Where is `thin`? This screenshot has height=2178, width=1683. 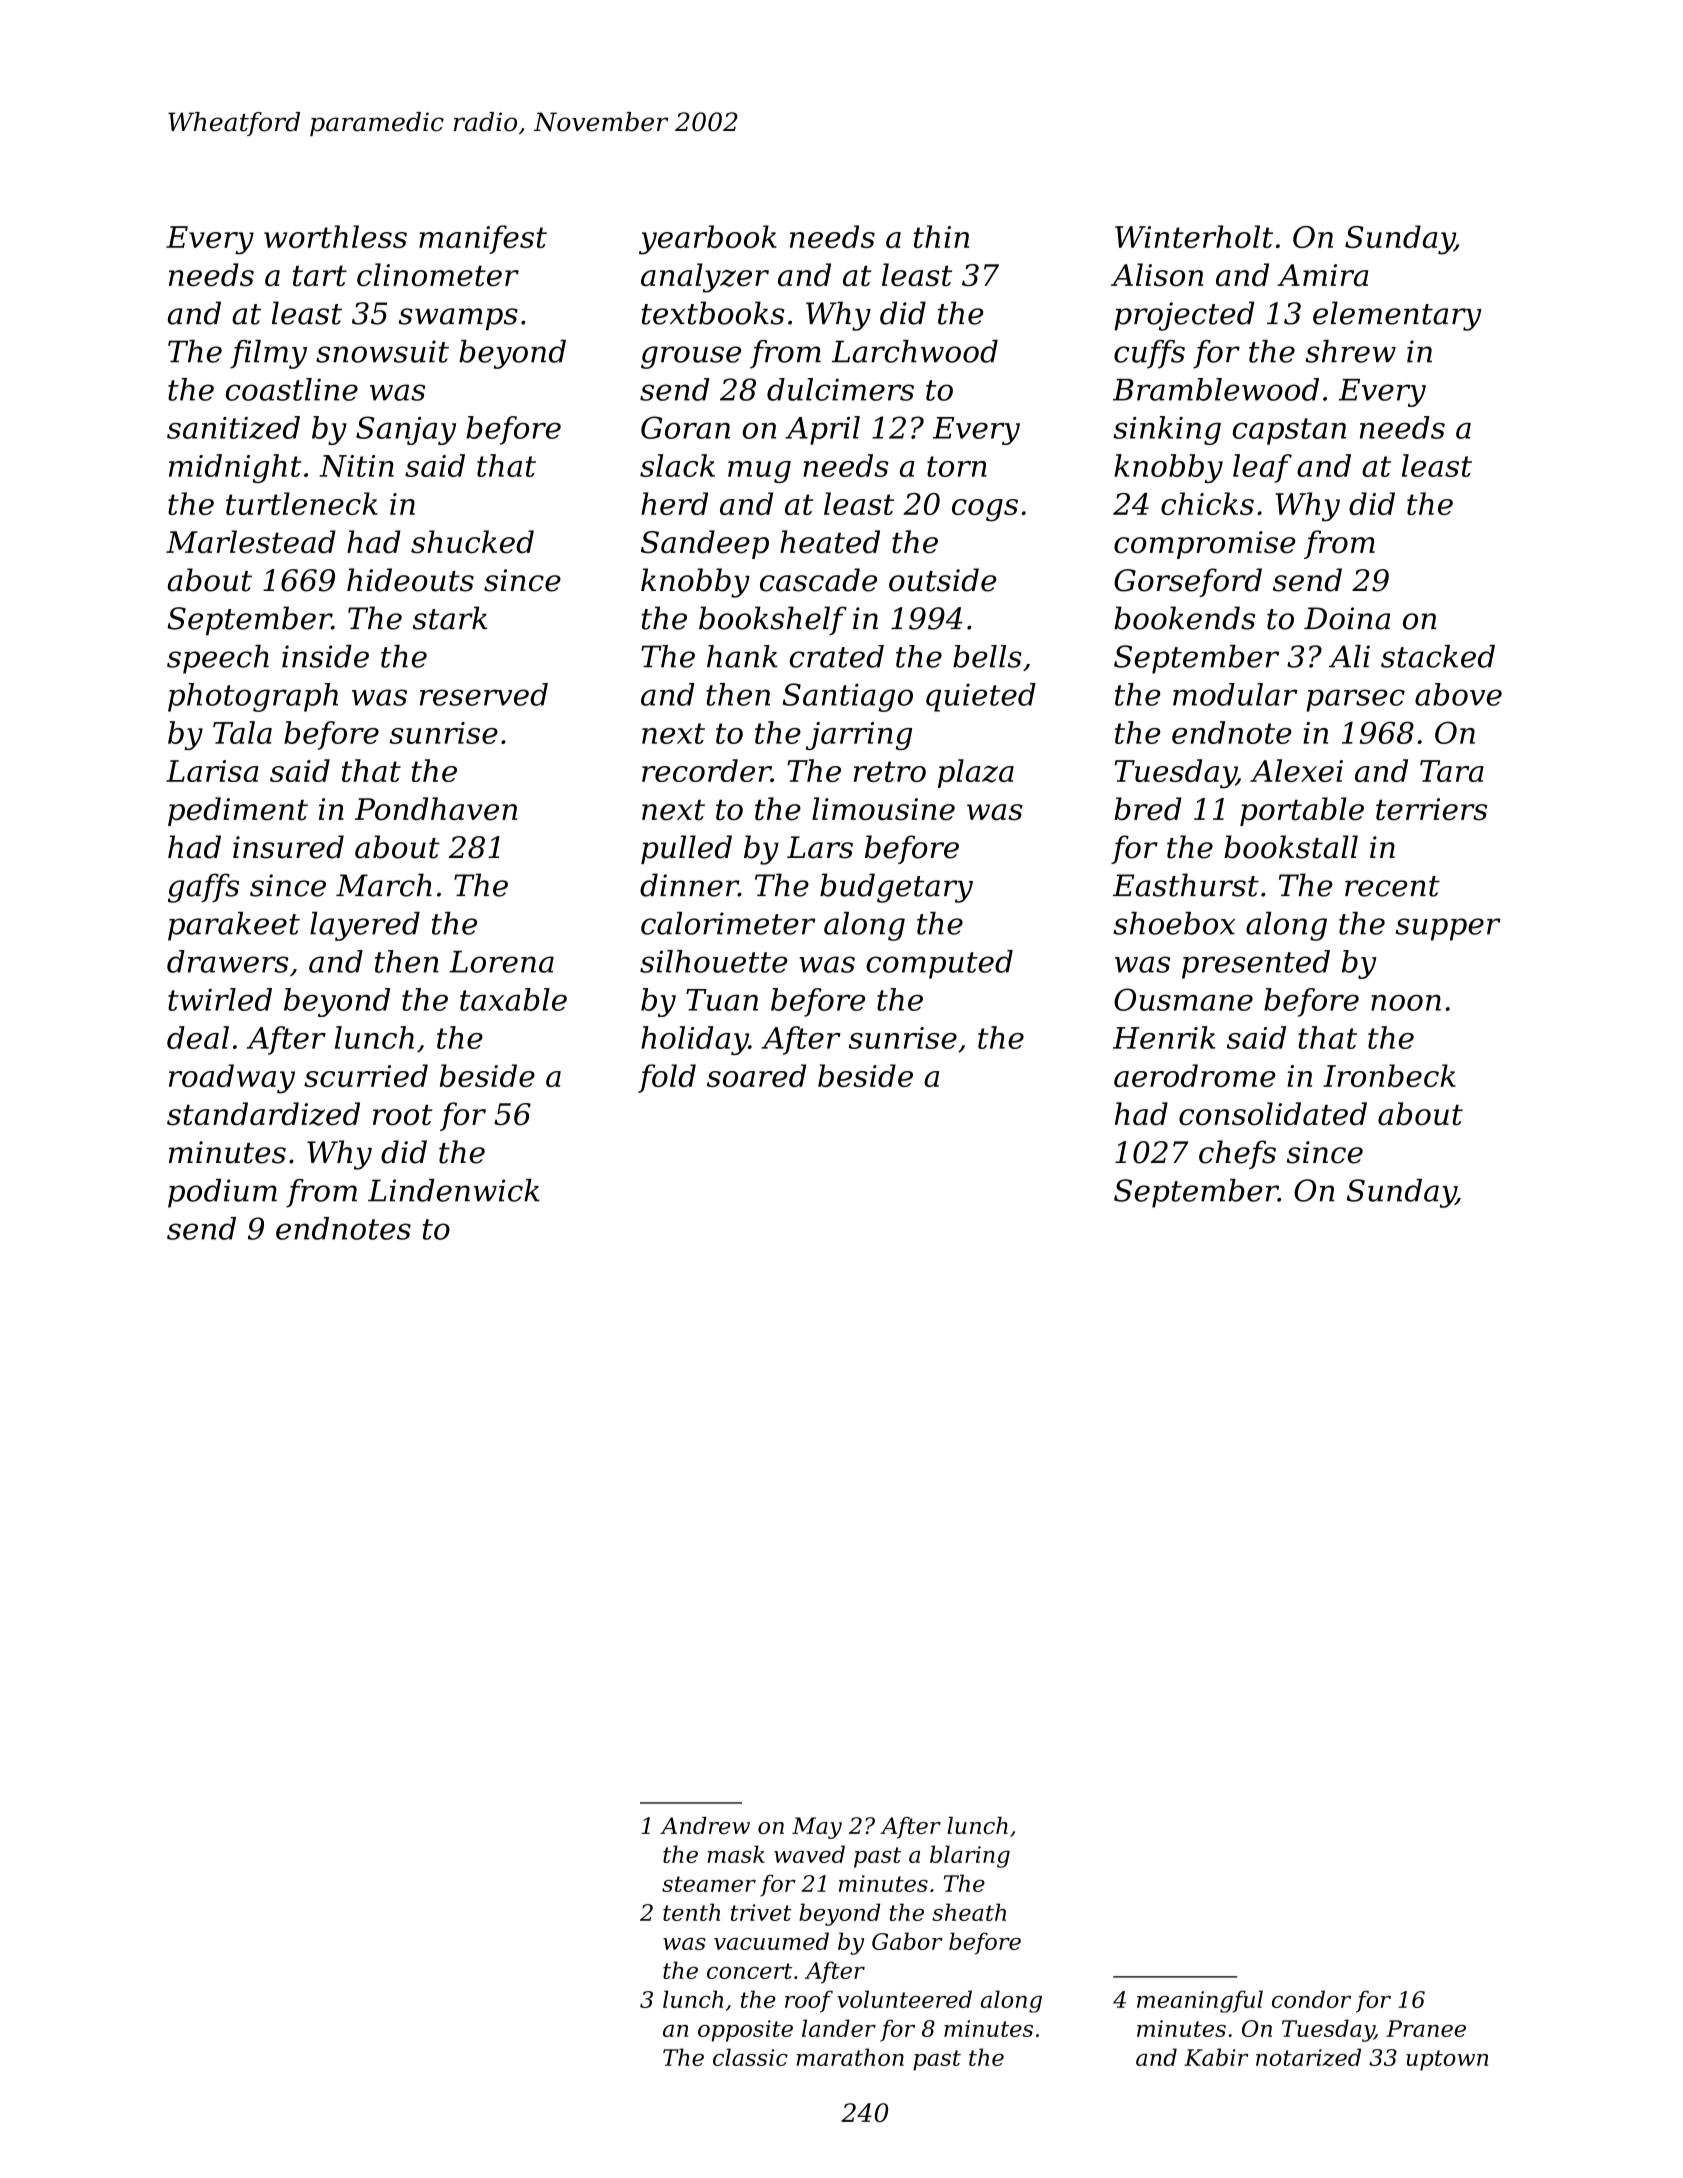 thin is located at coordinates (941, 236).
